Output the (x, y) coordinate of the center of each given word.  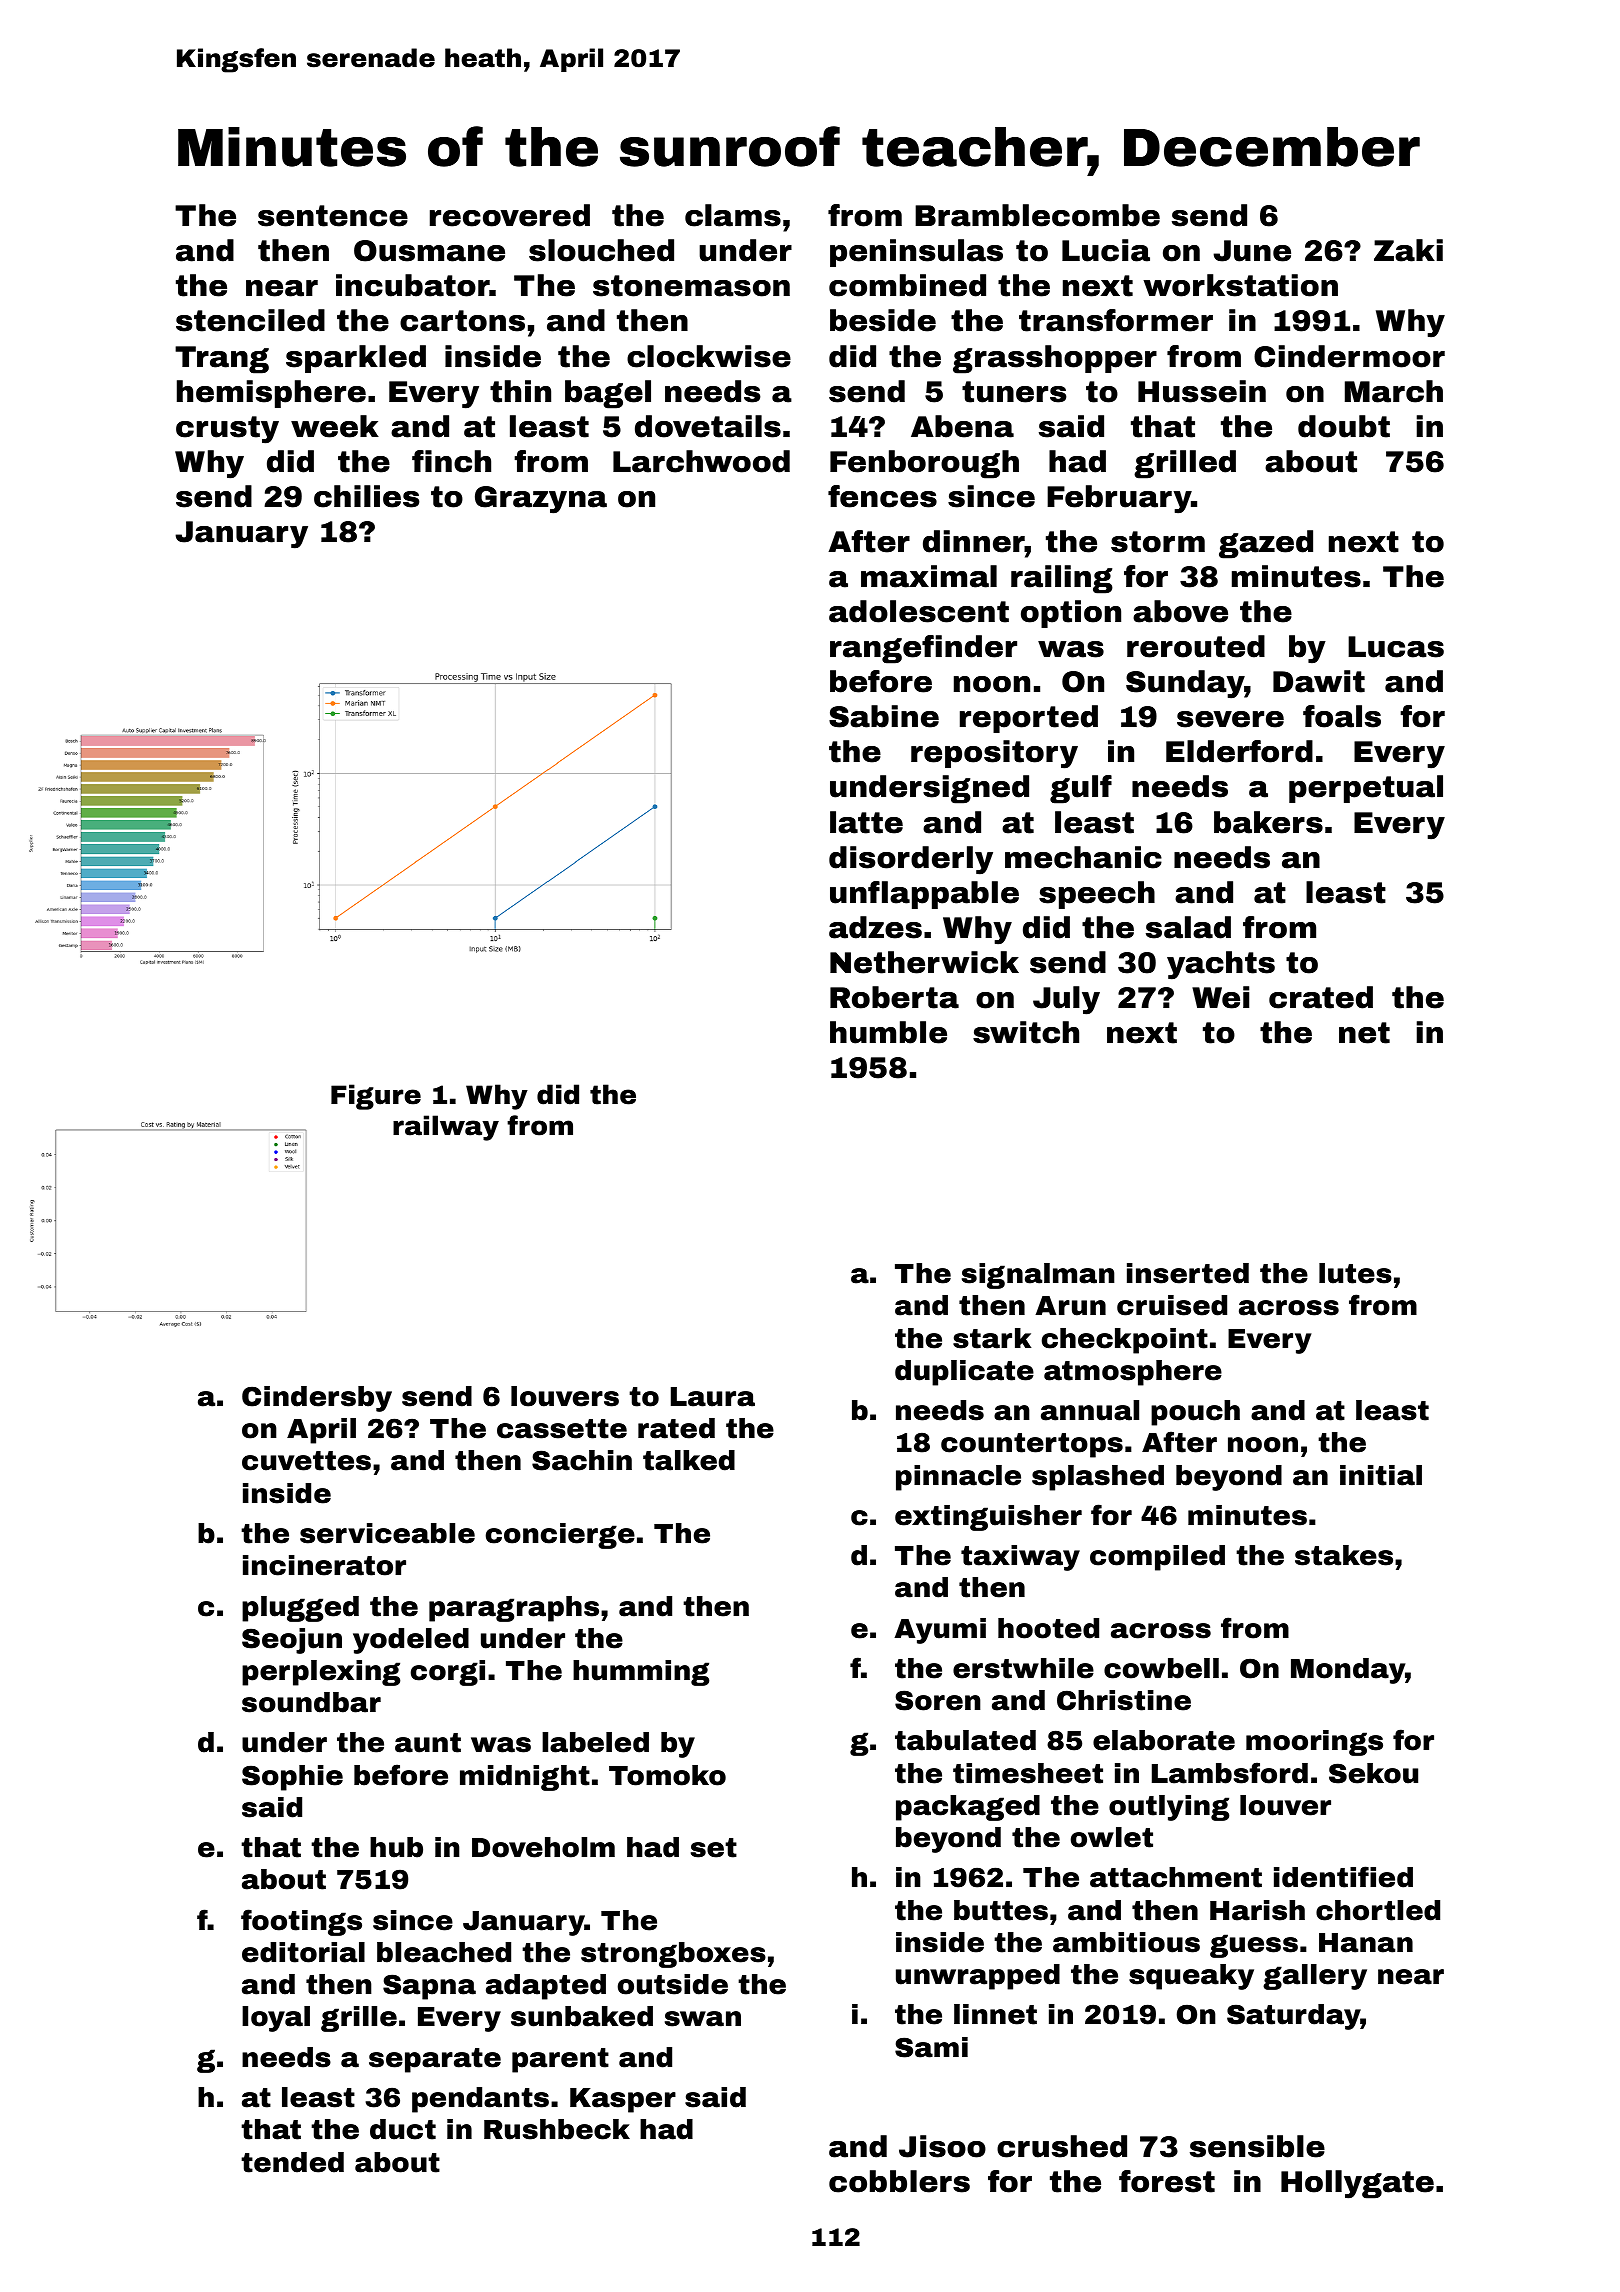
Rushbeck (557, 2129)
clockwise (709, 356)
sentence (333, 216)
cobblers (899, 2181)
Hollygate (1357, 2184)
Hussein (1202, 391)
